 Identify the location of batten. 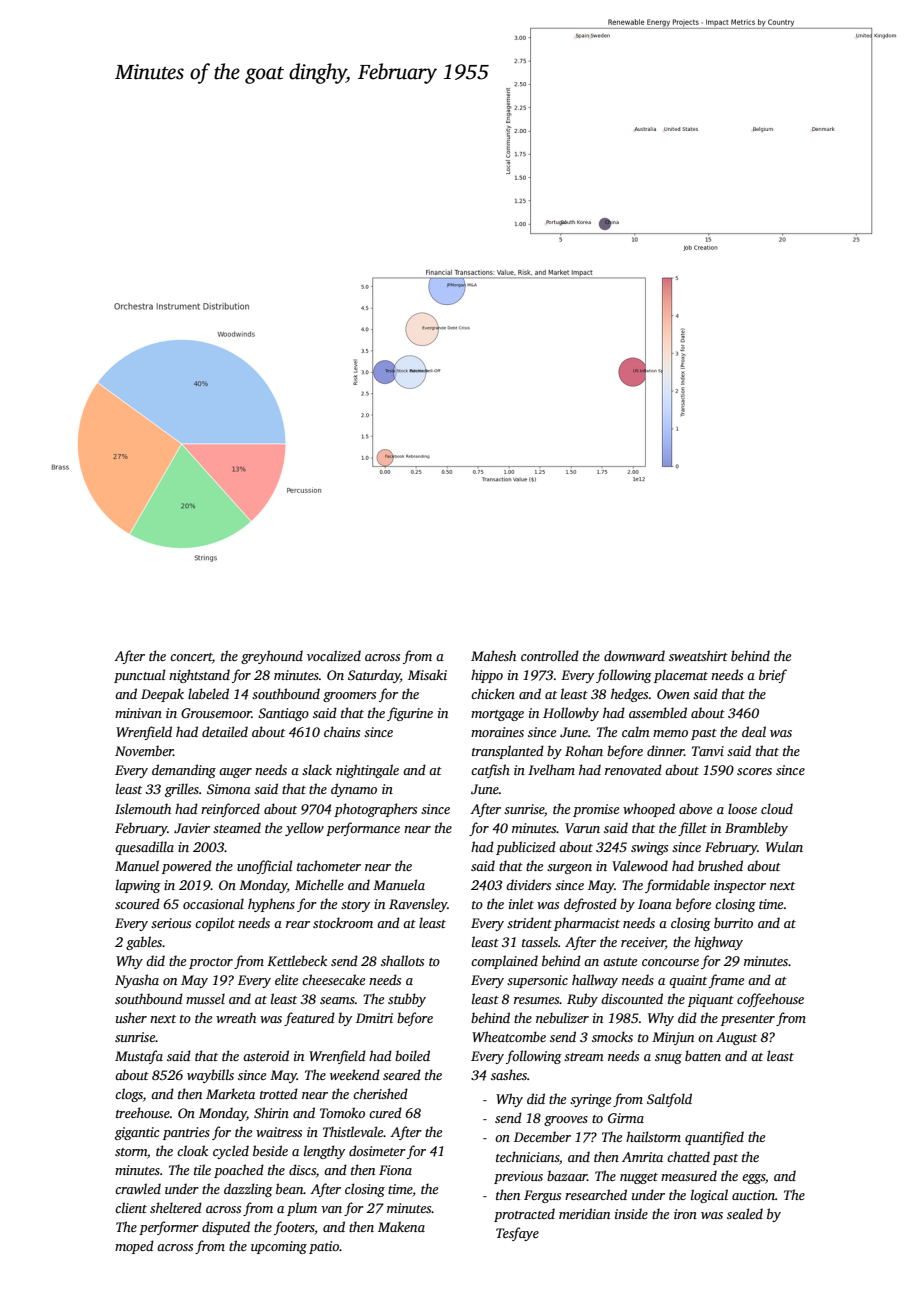
(703, 1055).
